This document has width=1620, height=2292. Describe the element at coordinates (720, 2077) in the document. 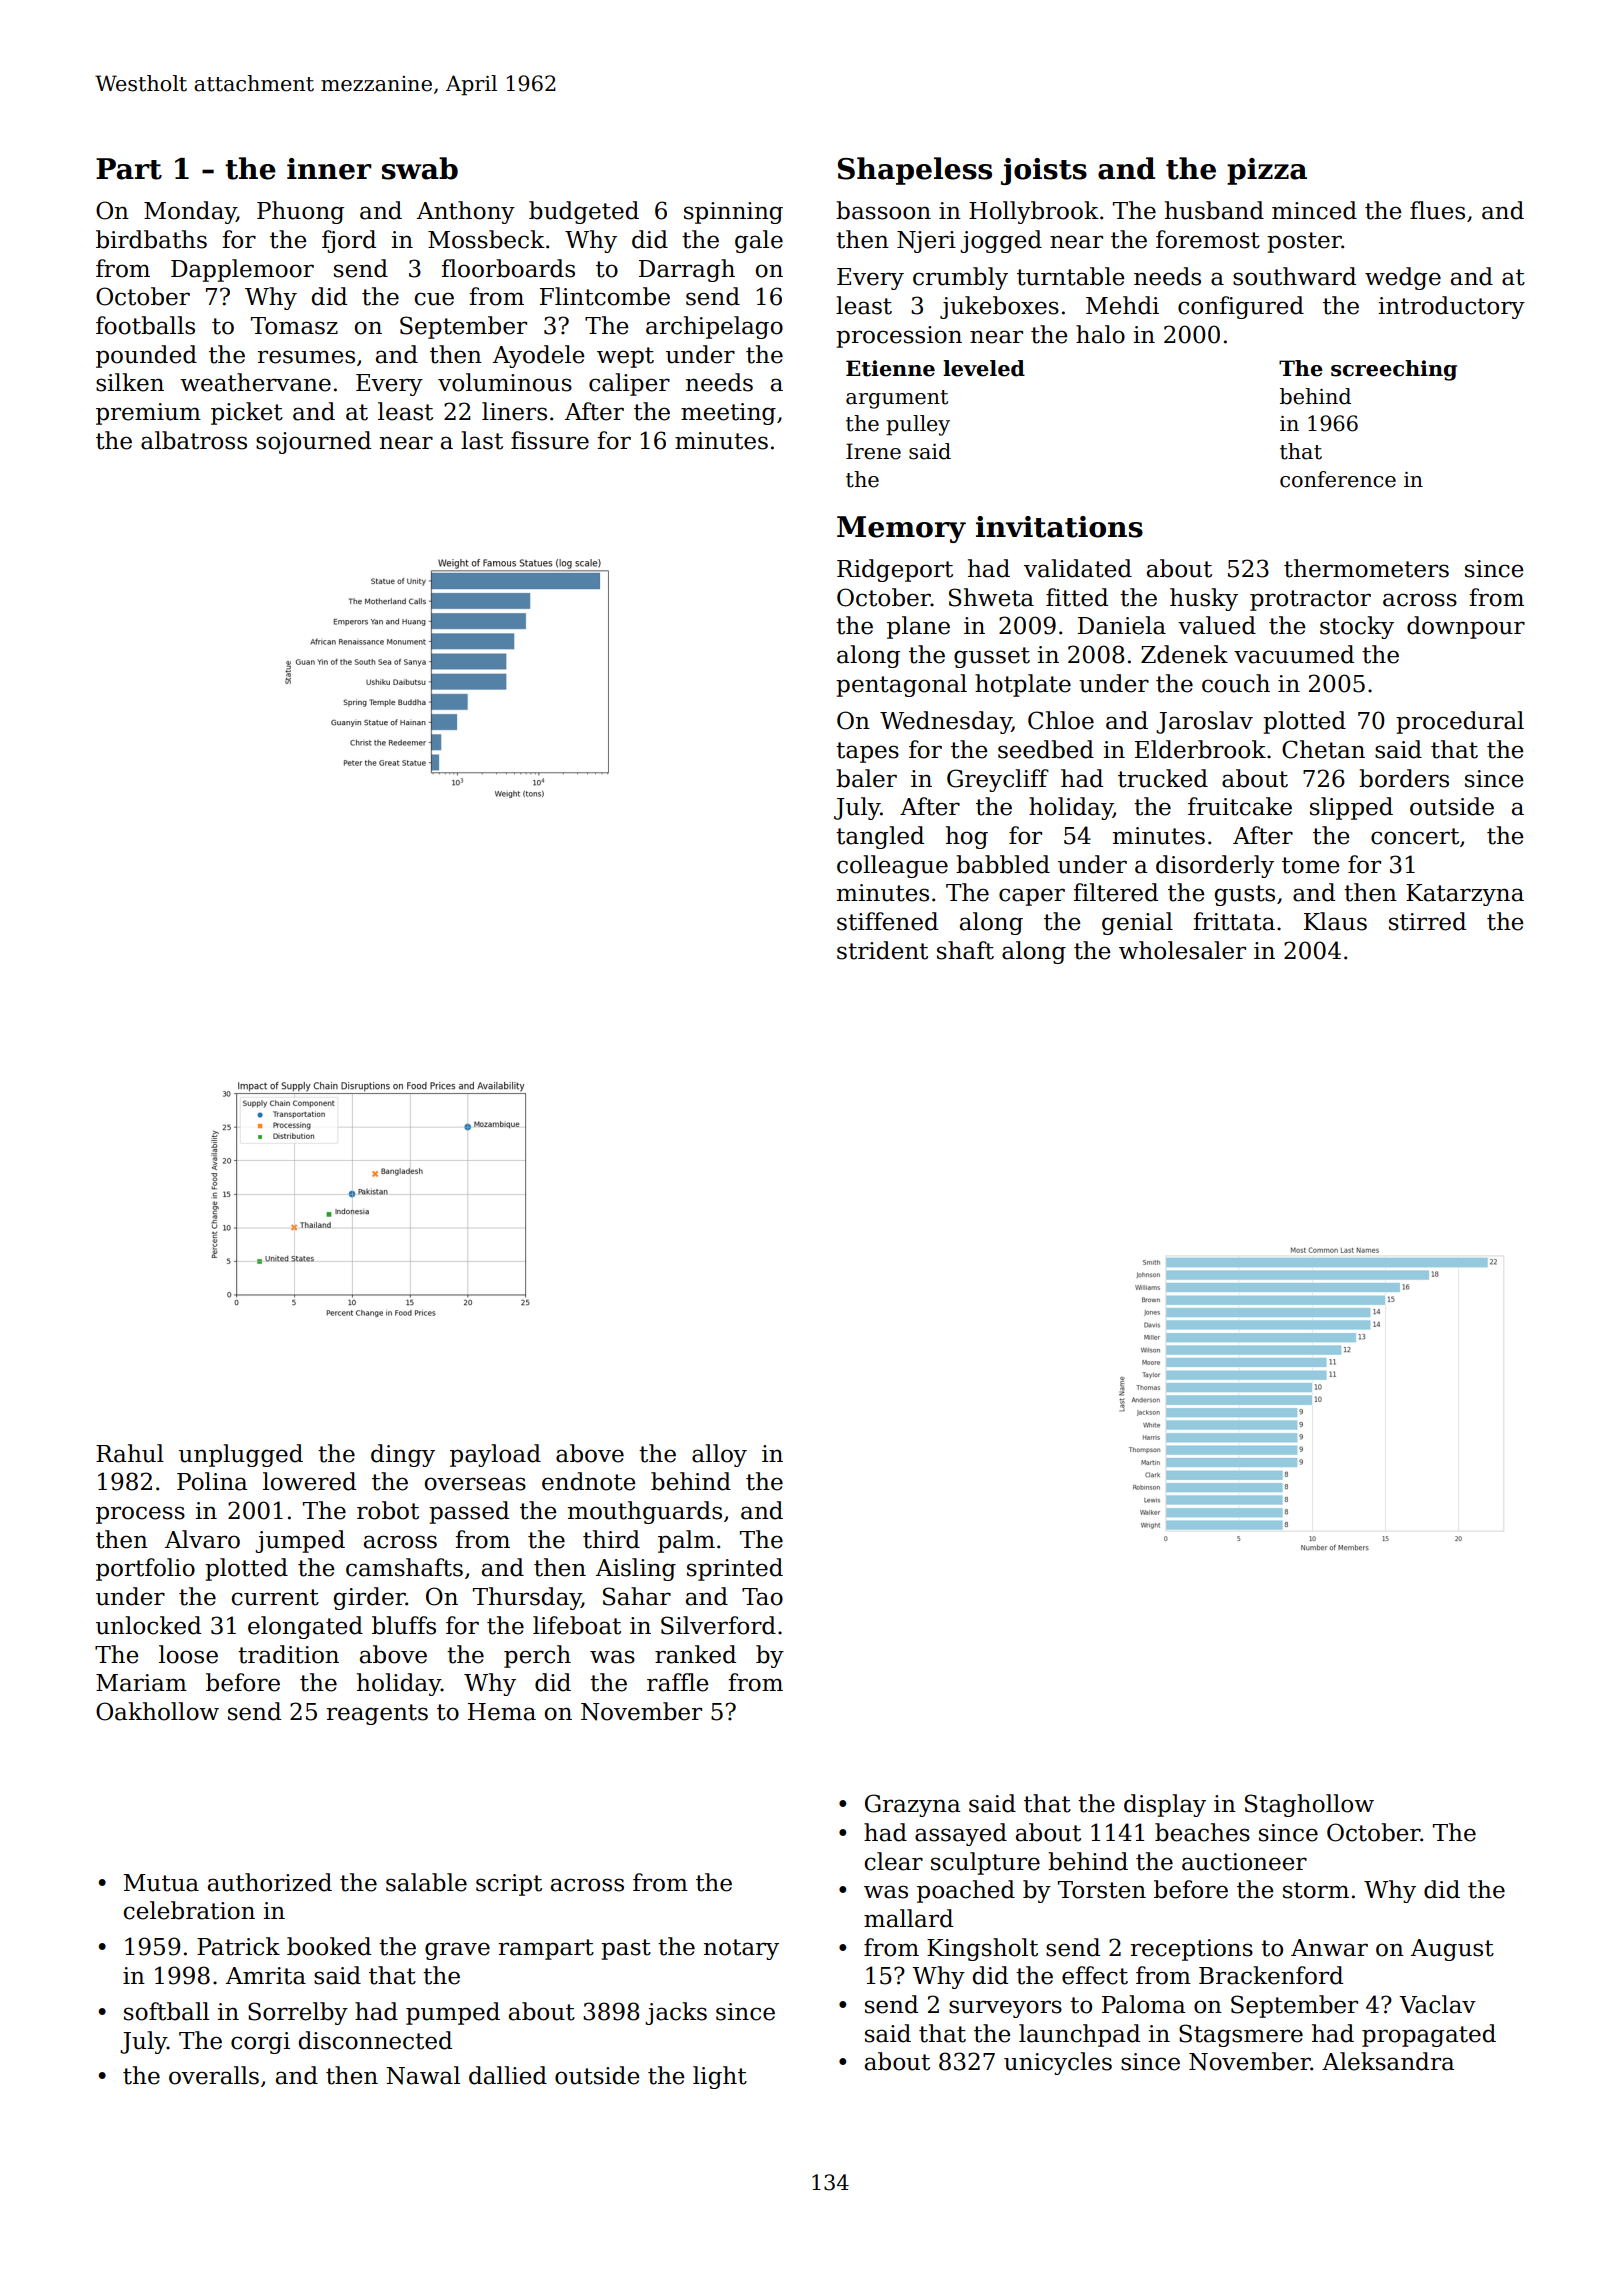

I see `light` at that location.
